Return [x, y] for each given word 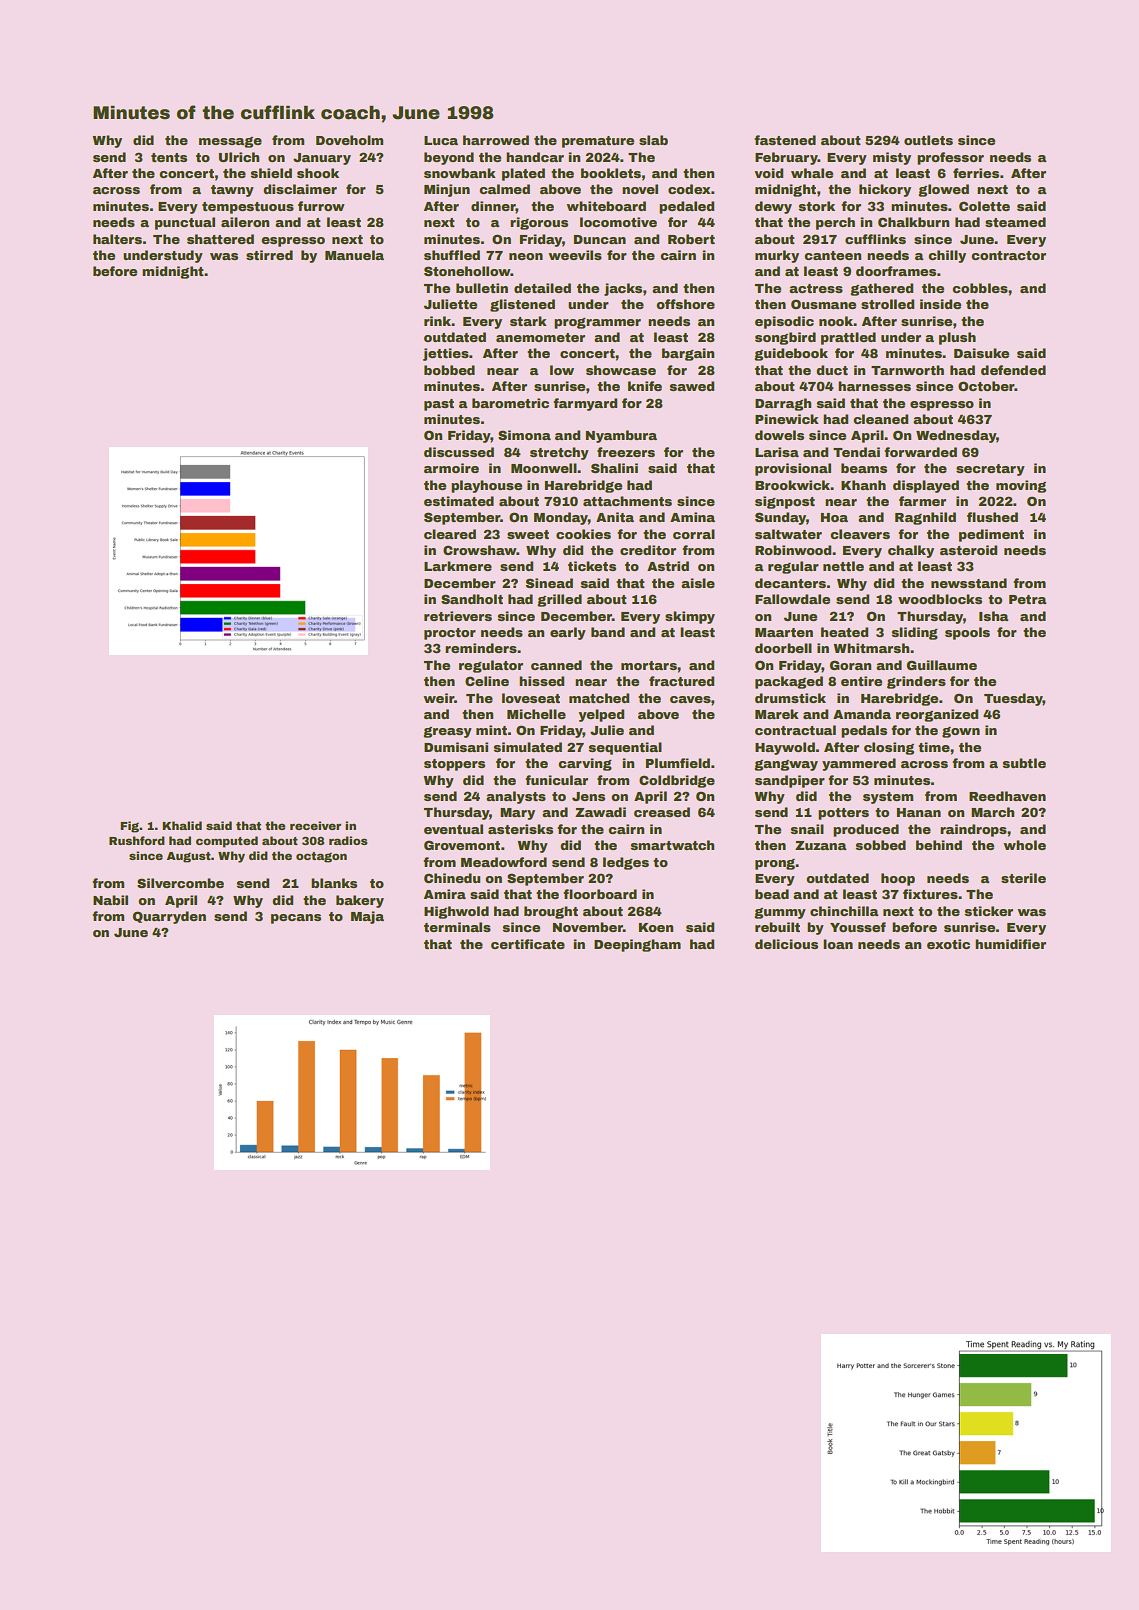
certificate [528, 944]
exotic [948, 944]
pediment [991, 535]
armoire [451, 468]
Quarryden [169, 917]
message [230, 142]
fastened [785, 140]
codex [689, 189]
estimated [459, 501]
